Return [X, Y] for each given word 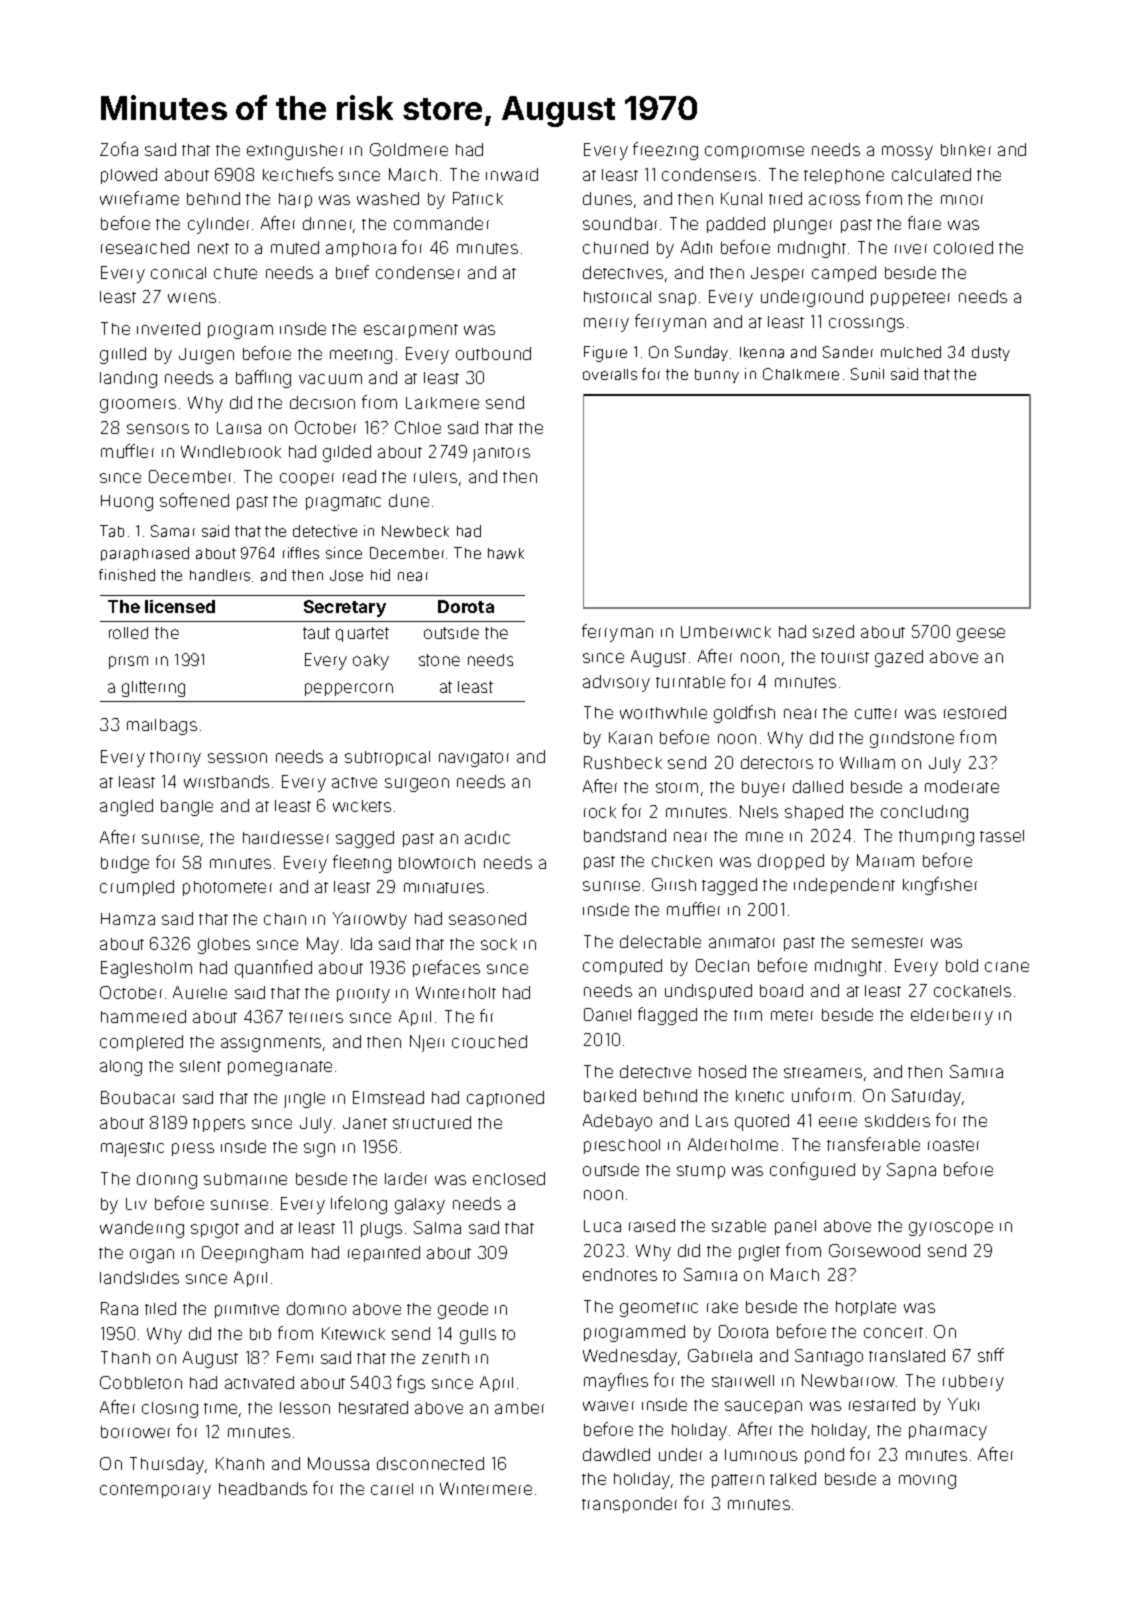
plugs [381, 1230]
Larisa [239, 428]
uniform [821, 1095]
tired [785, 198]
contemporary [155, 1491]
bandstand [625, 835]
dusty [991, 353]
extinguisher [295, 152]
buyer [763, 789]
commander [441, 223]
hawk [506, 553]
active [354, 782]
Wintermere [486, 1488]
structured [432, 1122]
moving [927, 1482]
